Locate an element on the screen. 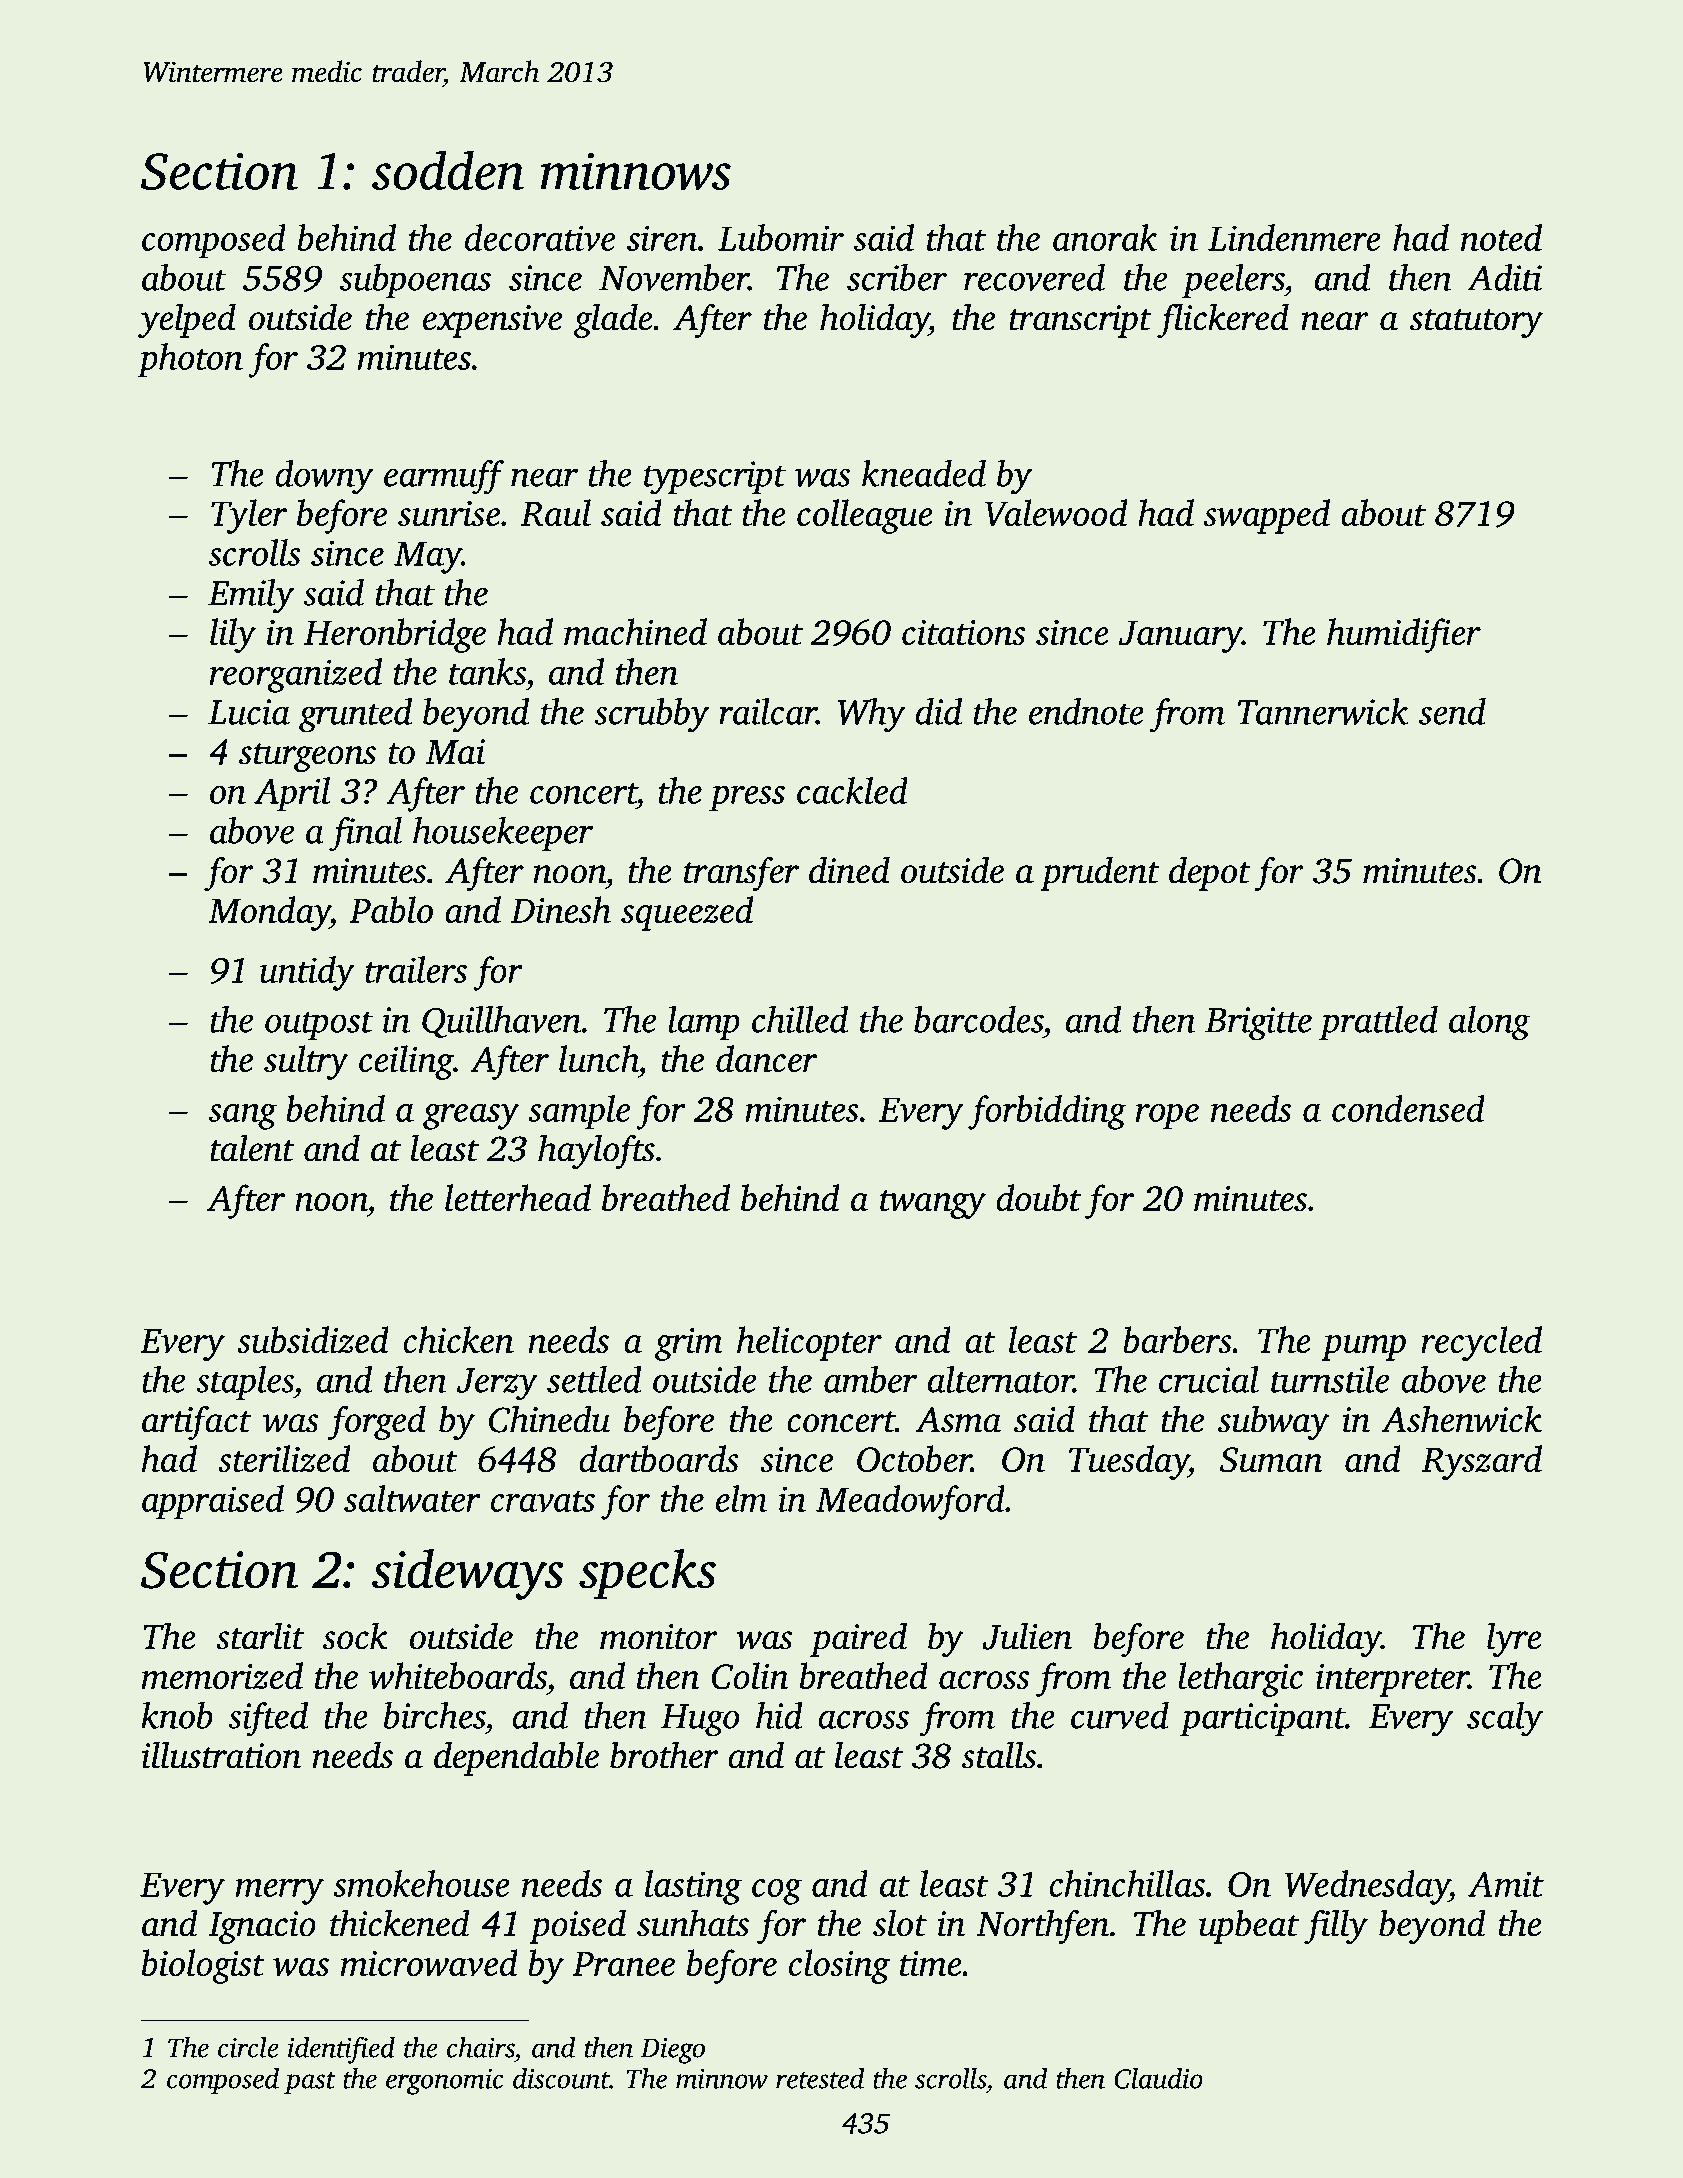  noted is located at coordinates (1501, 237).
